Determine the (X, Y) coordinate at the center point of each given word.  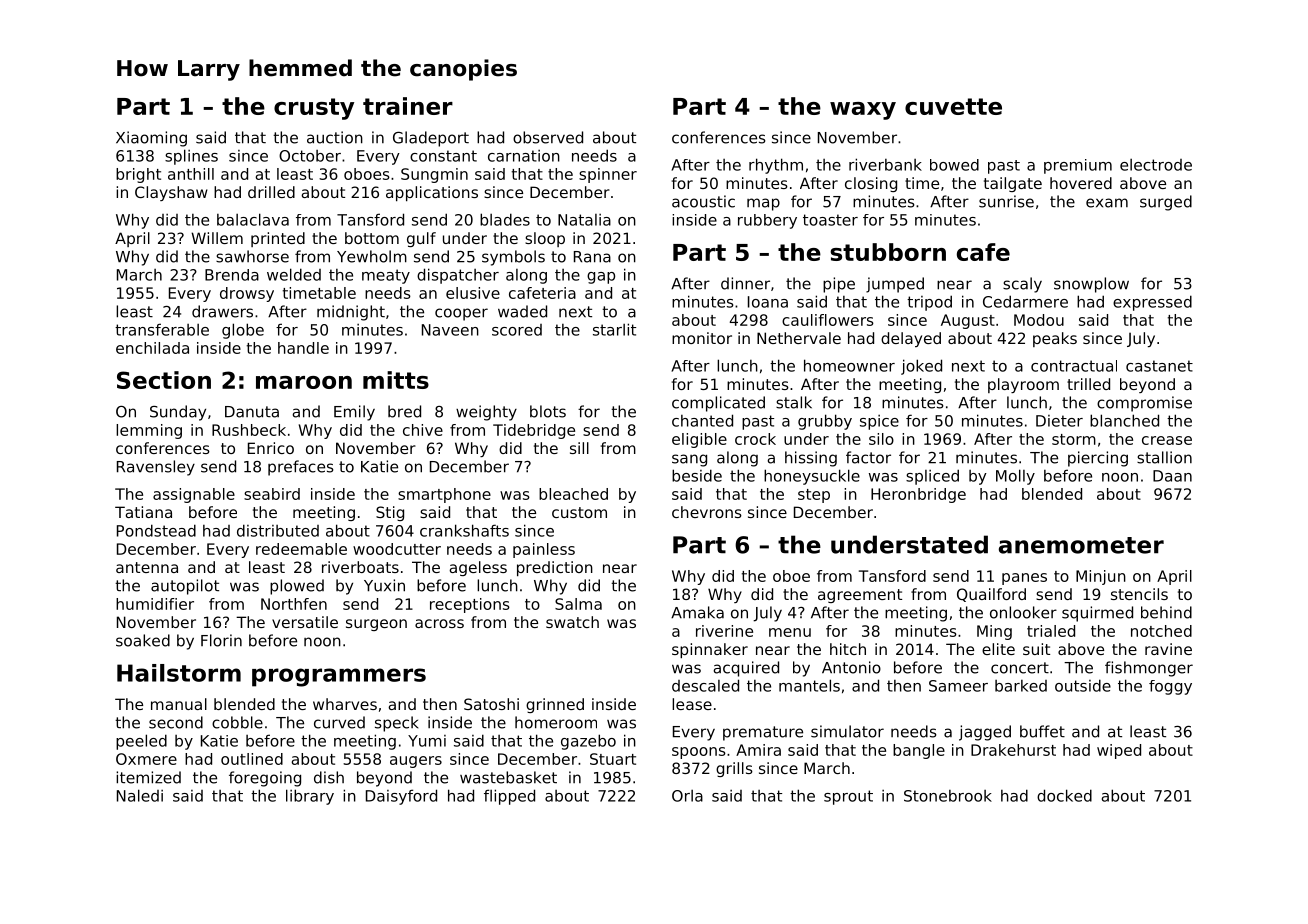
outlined (252, 759)
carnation (524, 156)
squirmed (1097, 614)
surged (1166, 203)
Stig (390, 513)
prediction (555, 568)
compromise (1144, 404)
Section (164, 380)
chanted (702, 420)
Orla (687, 796)
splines (191, 157)
